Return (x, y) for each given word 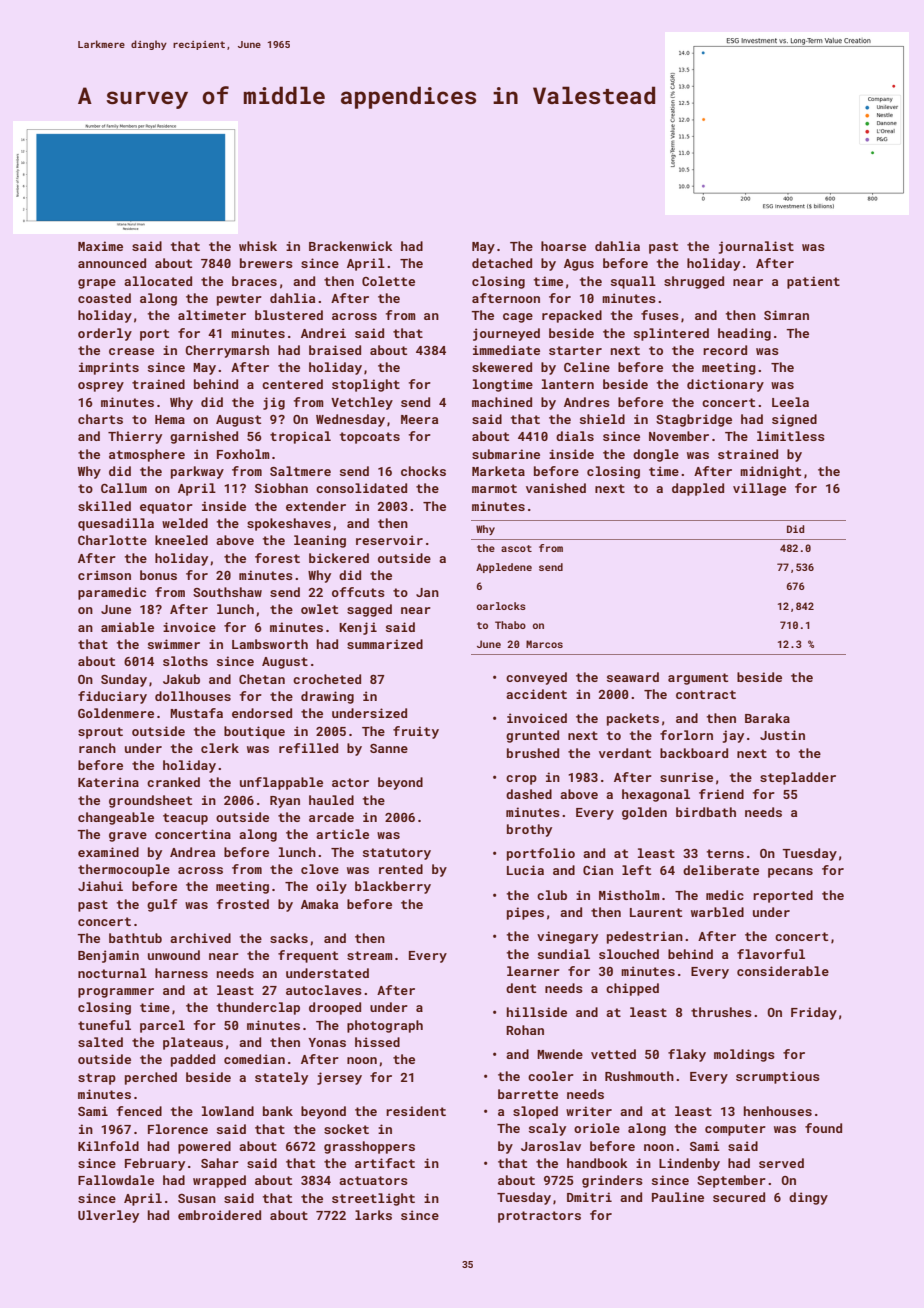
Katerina (108, 782)
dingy (808, 1198)
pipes (525, 913)
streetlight (373, 1199)
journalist (756, 247)
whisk (258, 246)
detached (502, 263)
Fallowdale (116, 1180)
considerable (783, 971)
